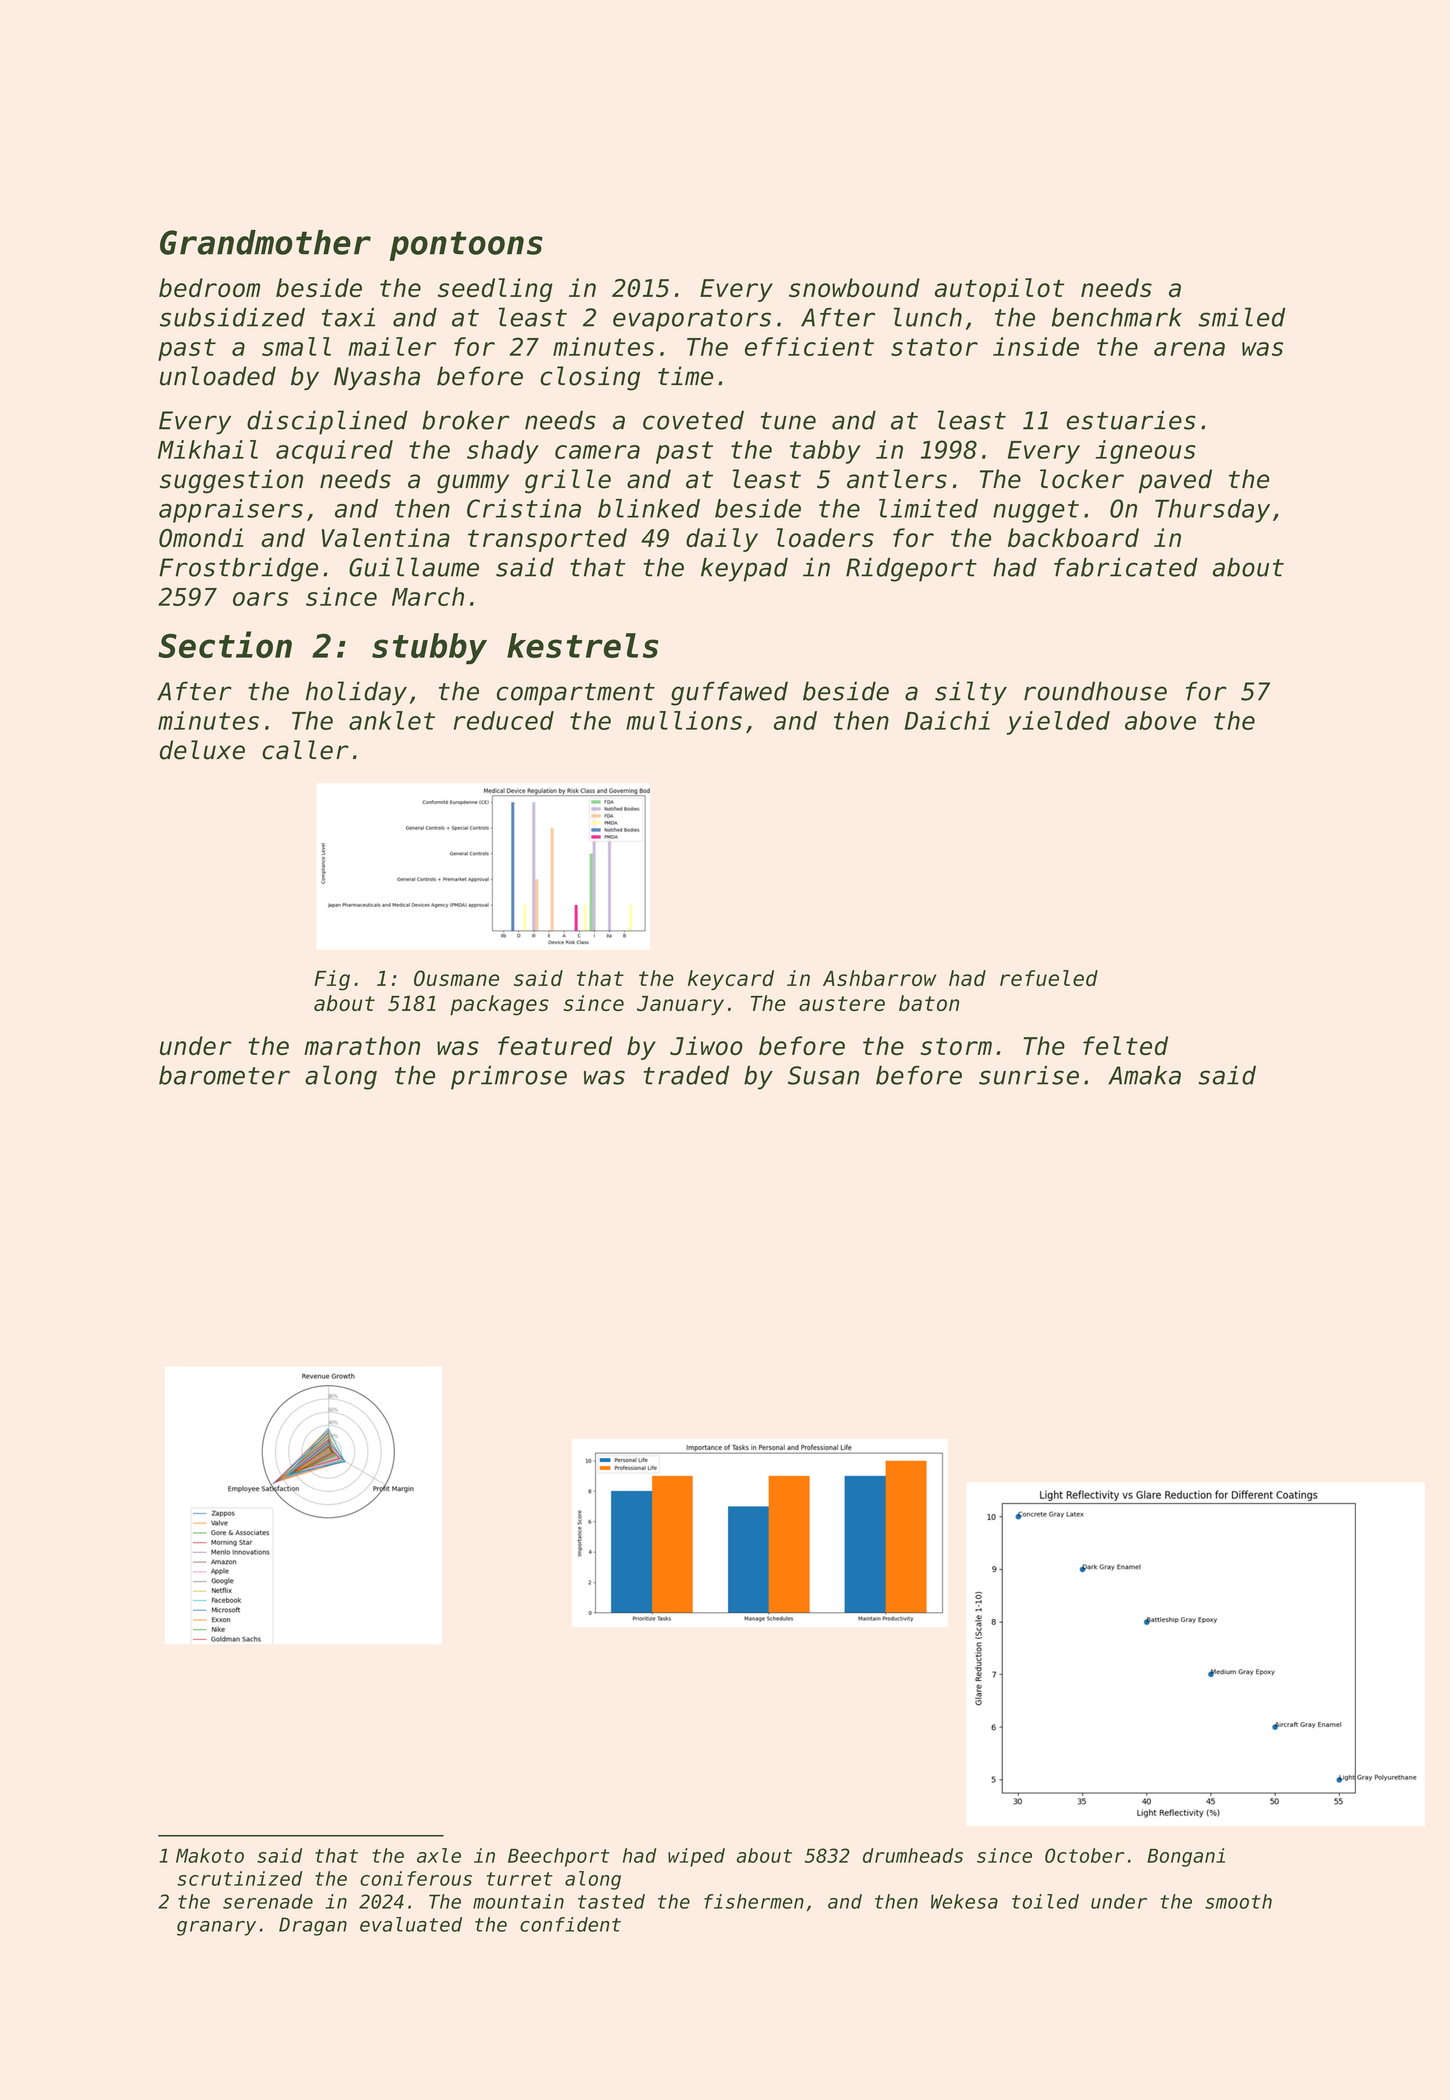 Image resolution: width=1450 pixels, height=2100 pixels. I want to click on wiped, so click(696, 1857).
